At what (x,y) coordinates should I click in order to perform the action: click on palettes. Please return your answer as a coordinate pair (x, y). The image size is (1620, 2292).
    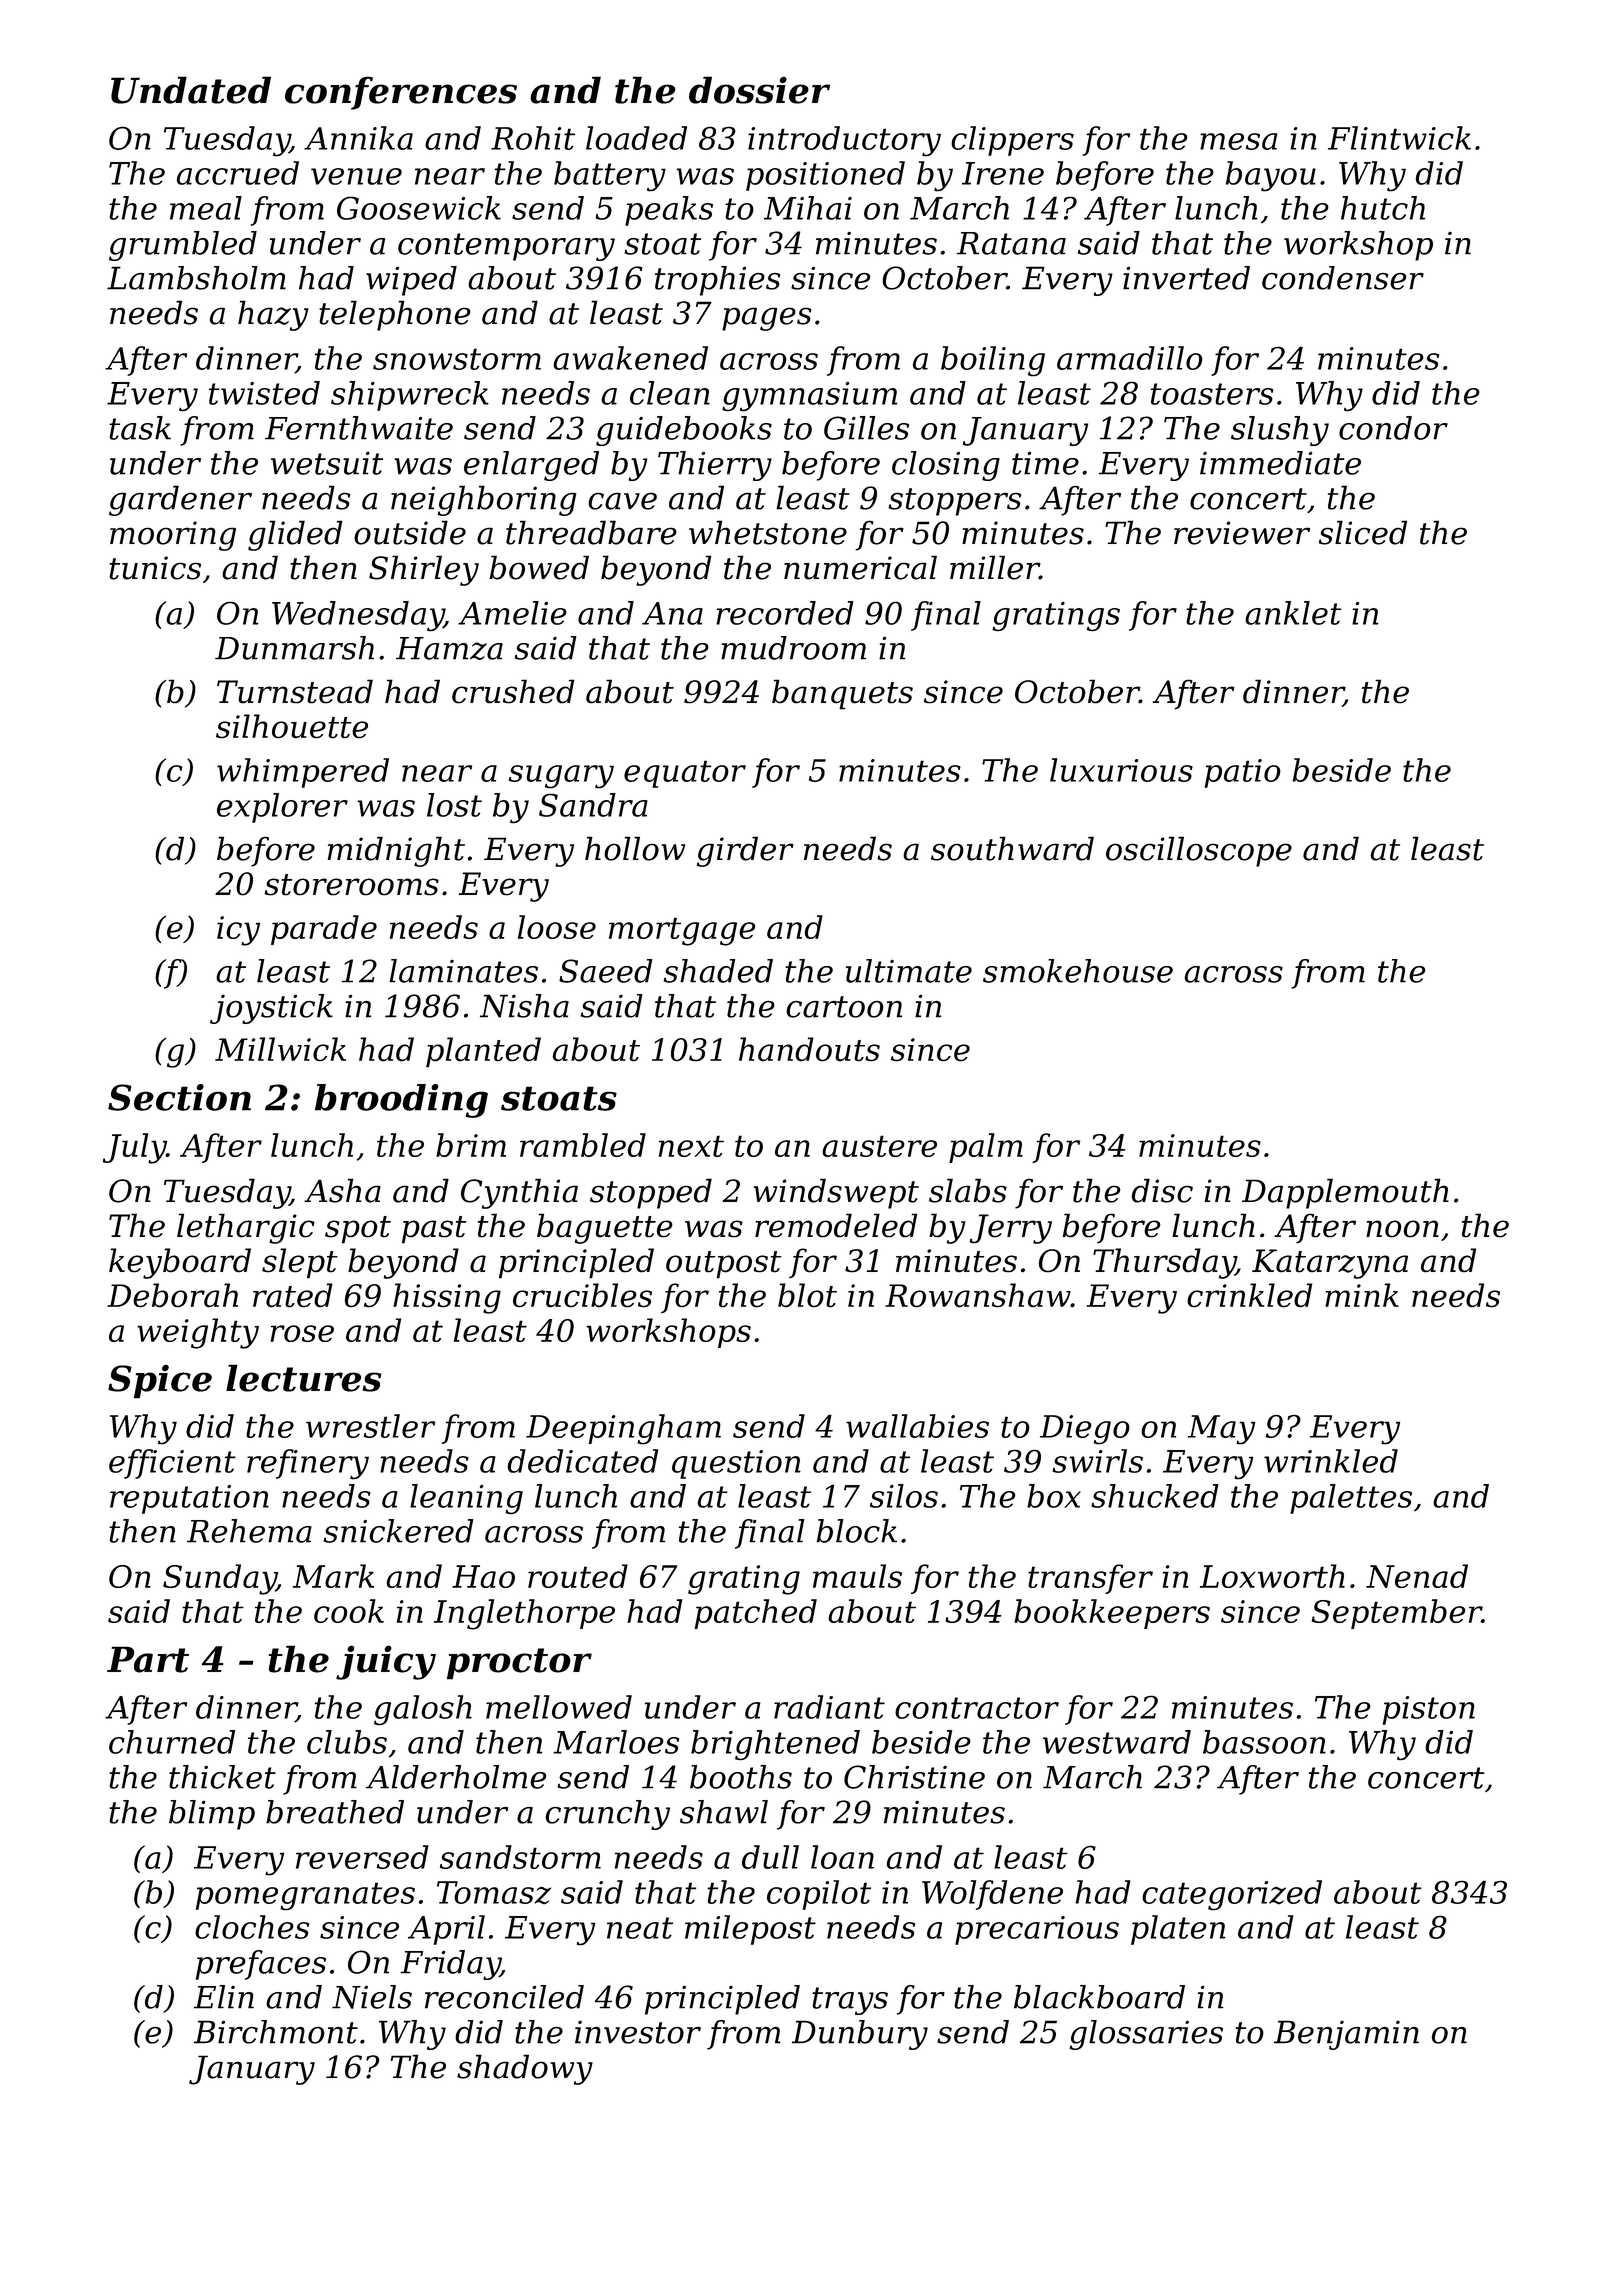
    Looking at the image, I should click on (1351, 1499).
